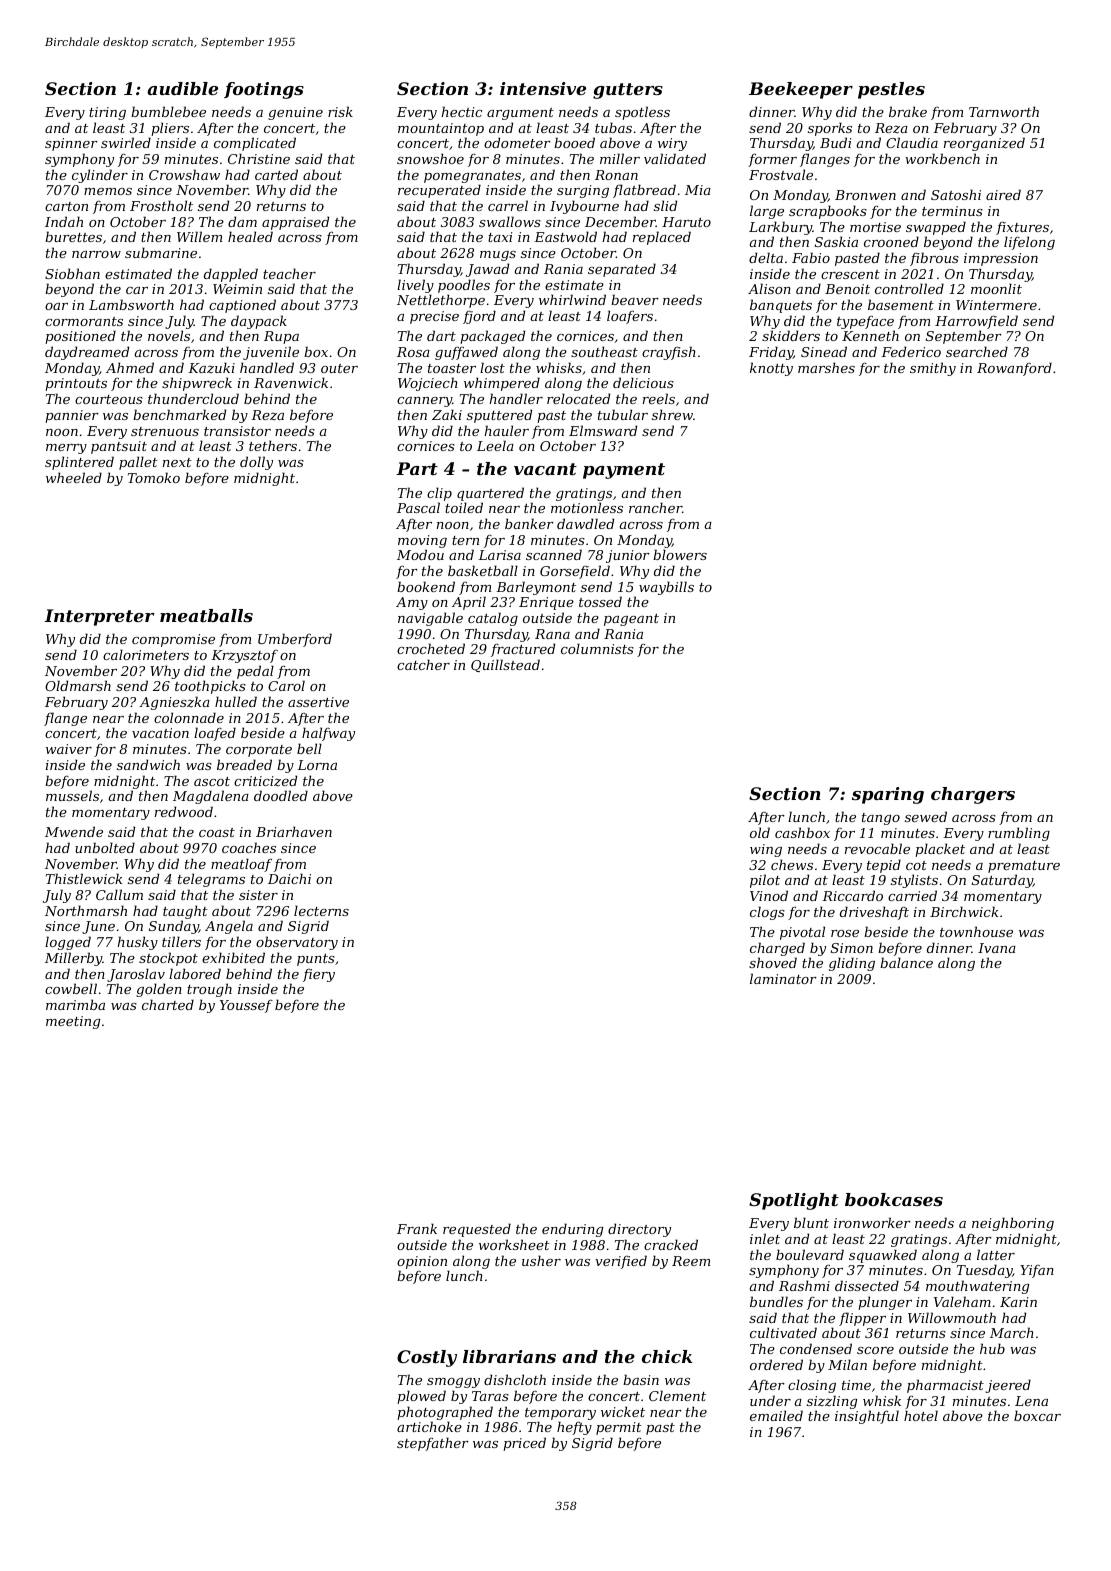  Describe the element at coordinates (888, 795) in the screenshot. I see `sparing` at that location.
